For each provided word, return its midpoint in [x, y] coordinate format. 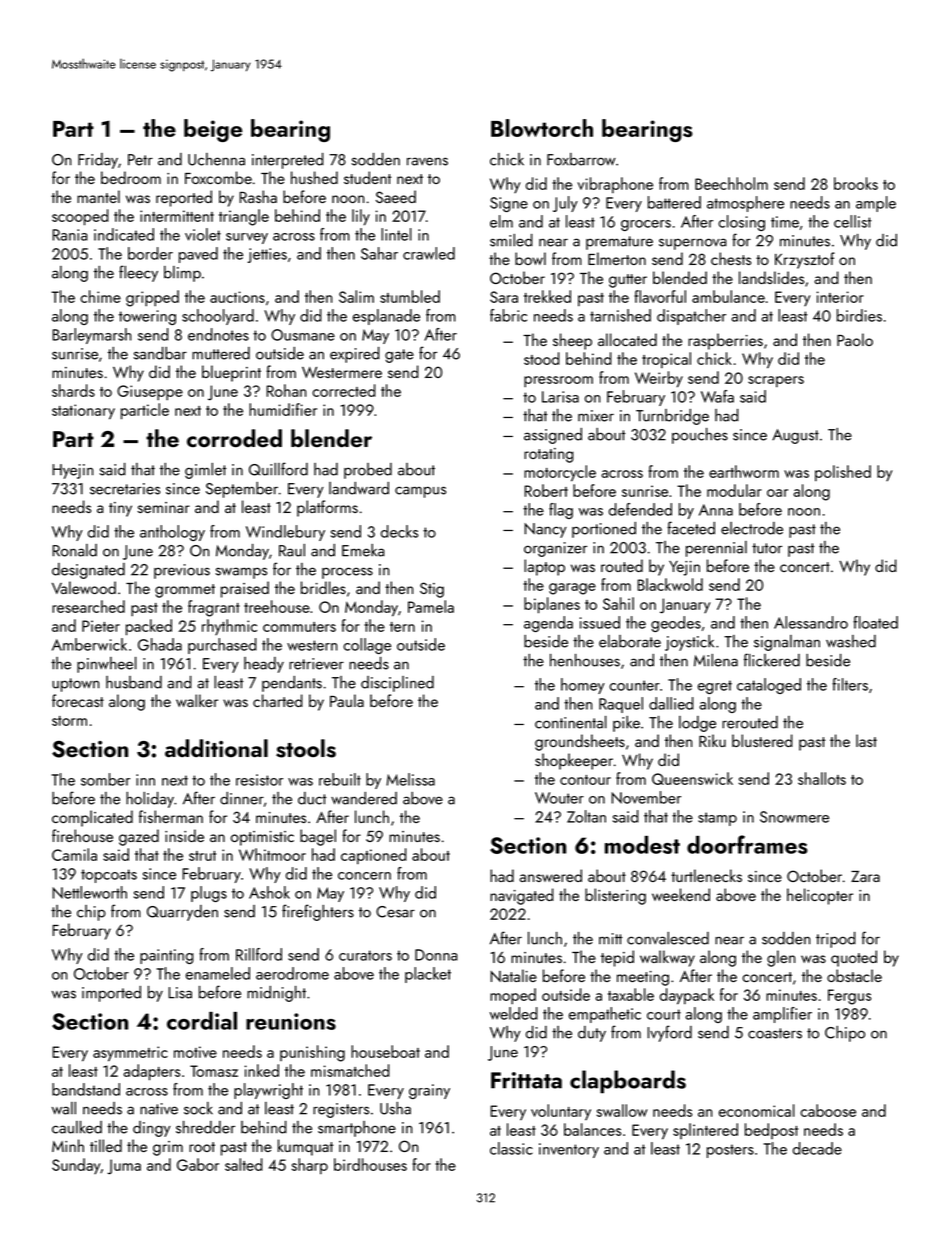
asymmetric [130, 1054]
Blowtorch [542, 128]
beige [213, 130]
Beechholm [731, 183]
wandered [364, 798]
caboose [828, 1110]
